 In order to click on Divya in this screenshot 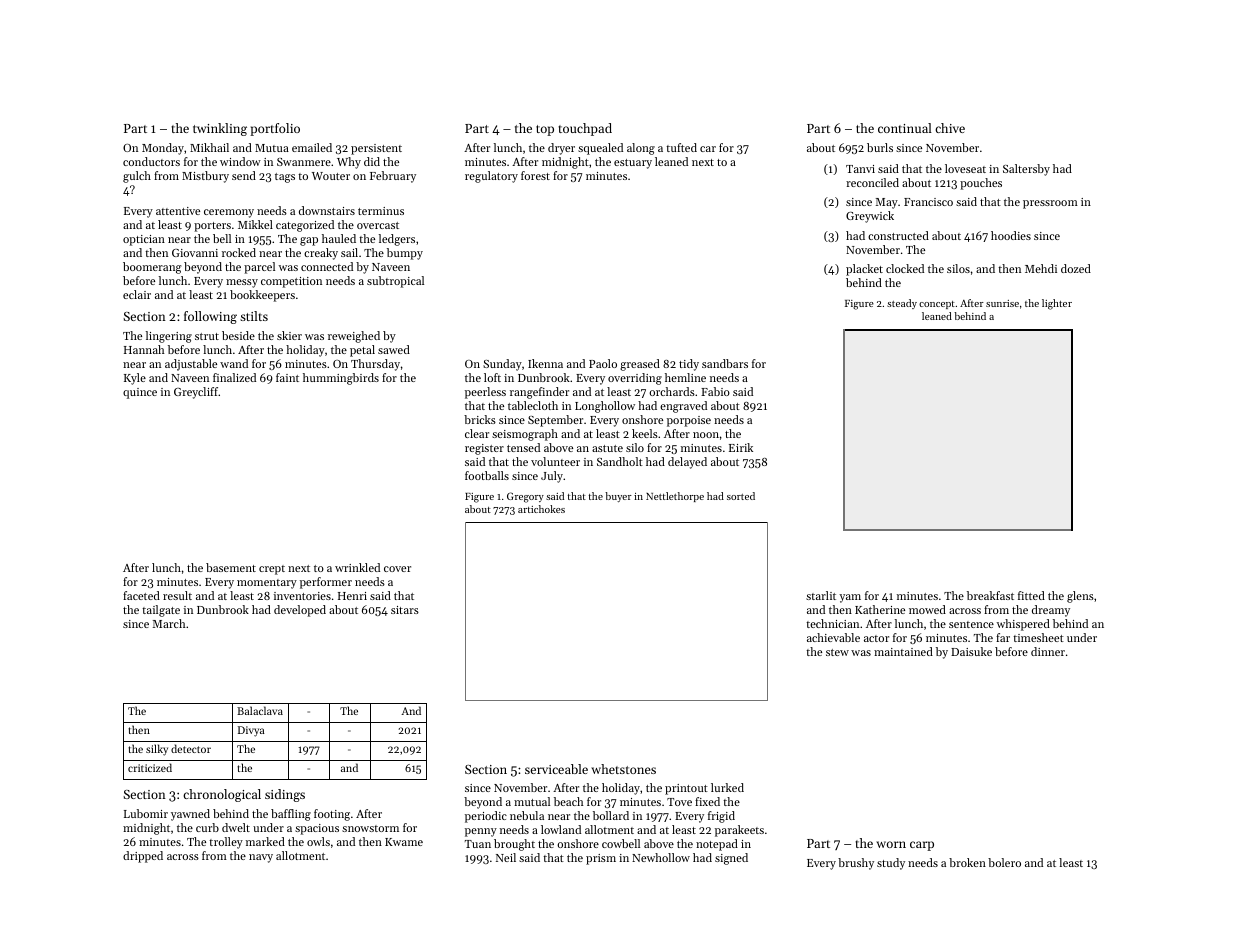, I will do `click(251, 731)`.
